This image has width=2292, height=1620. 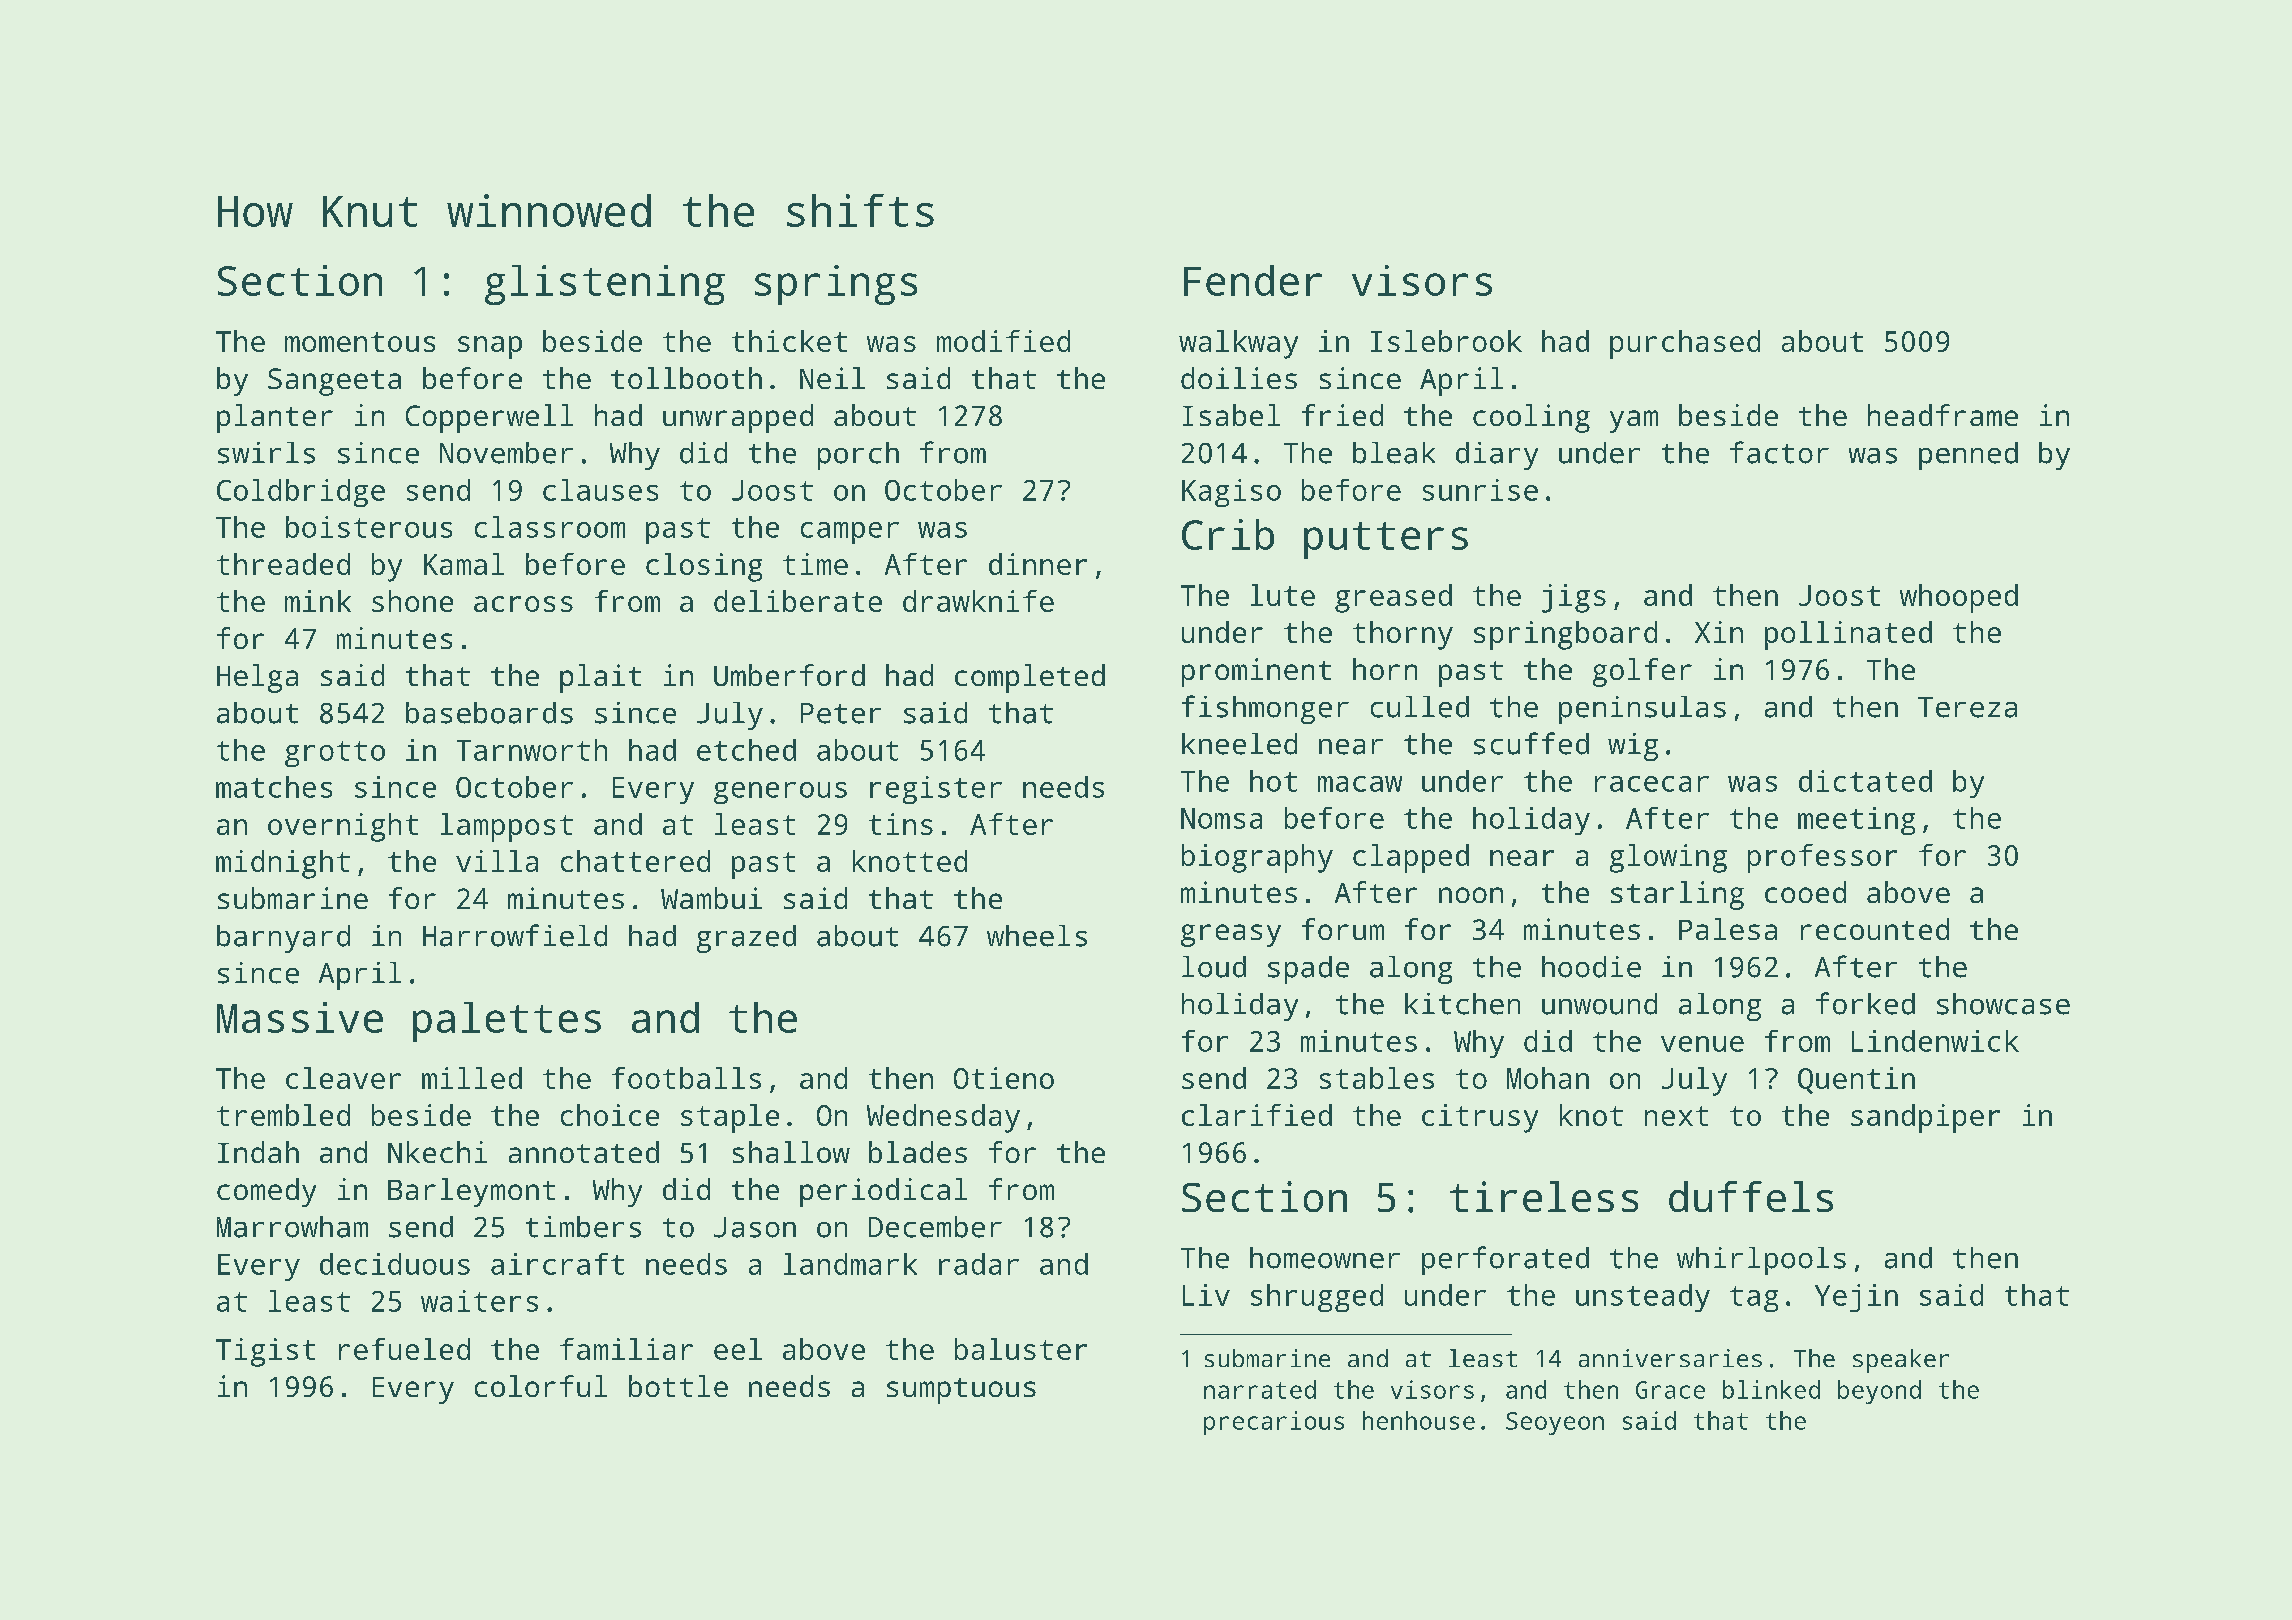 I want to click on tollbooth, so click(x=686, y=378).
